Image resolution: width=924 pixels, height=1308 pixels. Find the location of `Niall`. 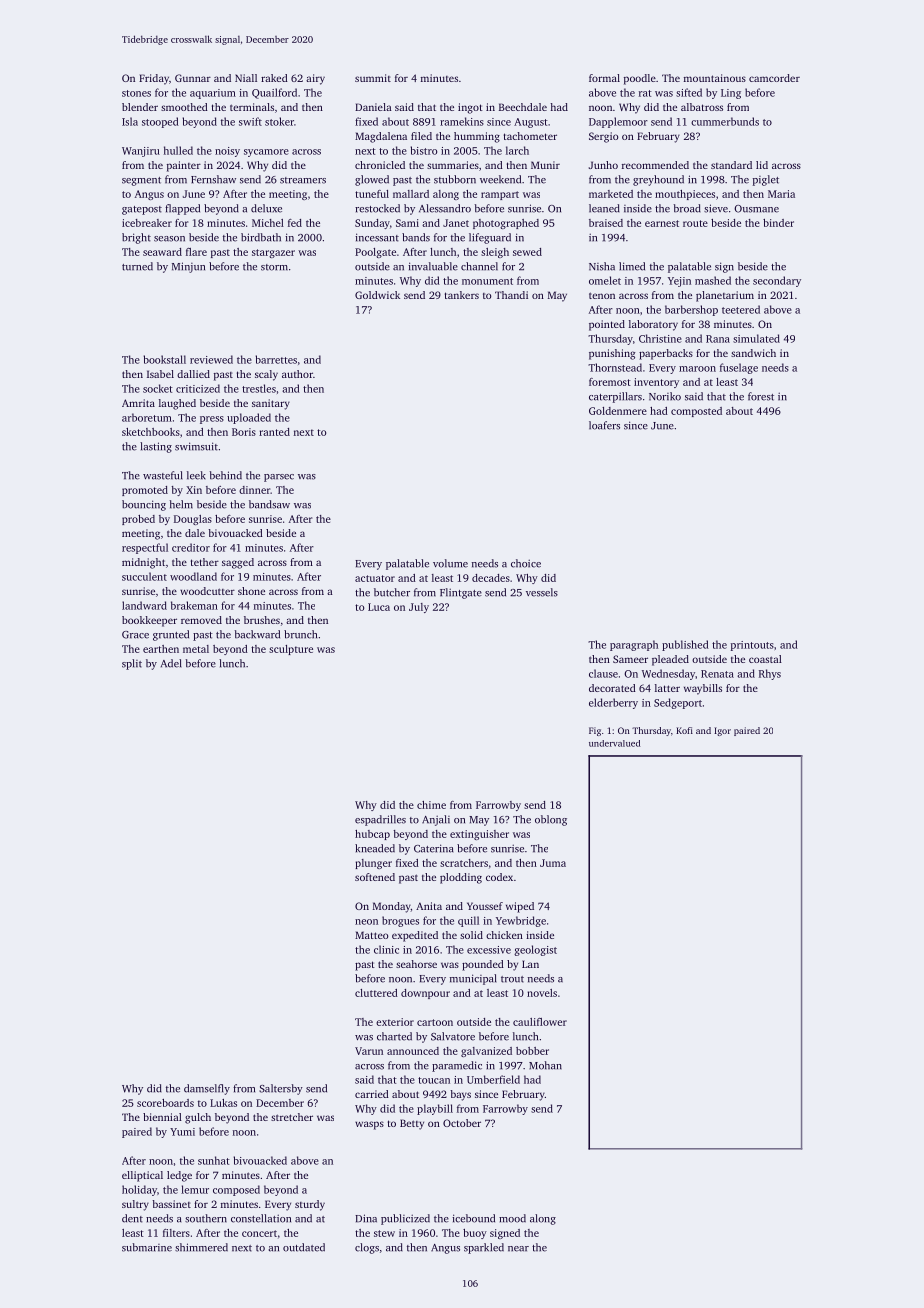

Niall is located at coordinates (246, 78).
